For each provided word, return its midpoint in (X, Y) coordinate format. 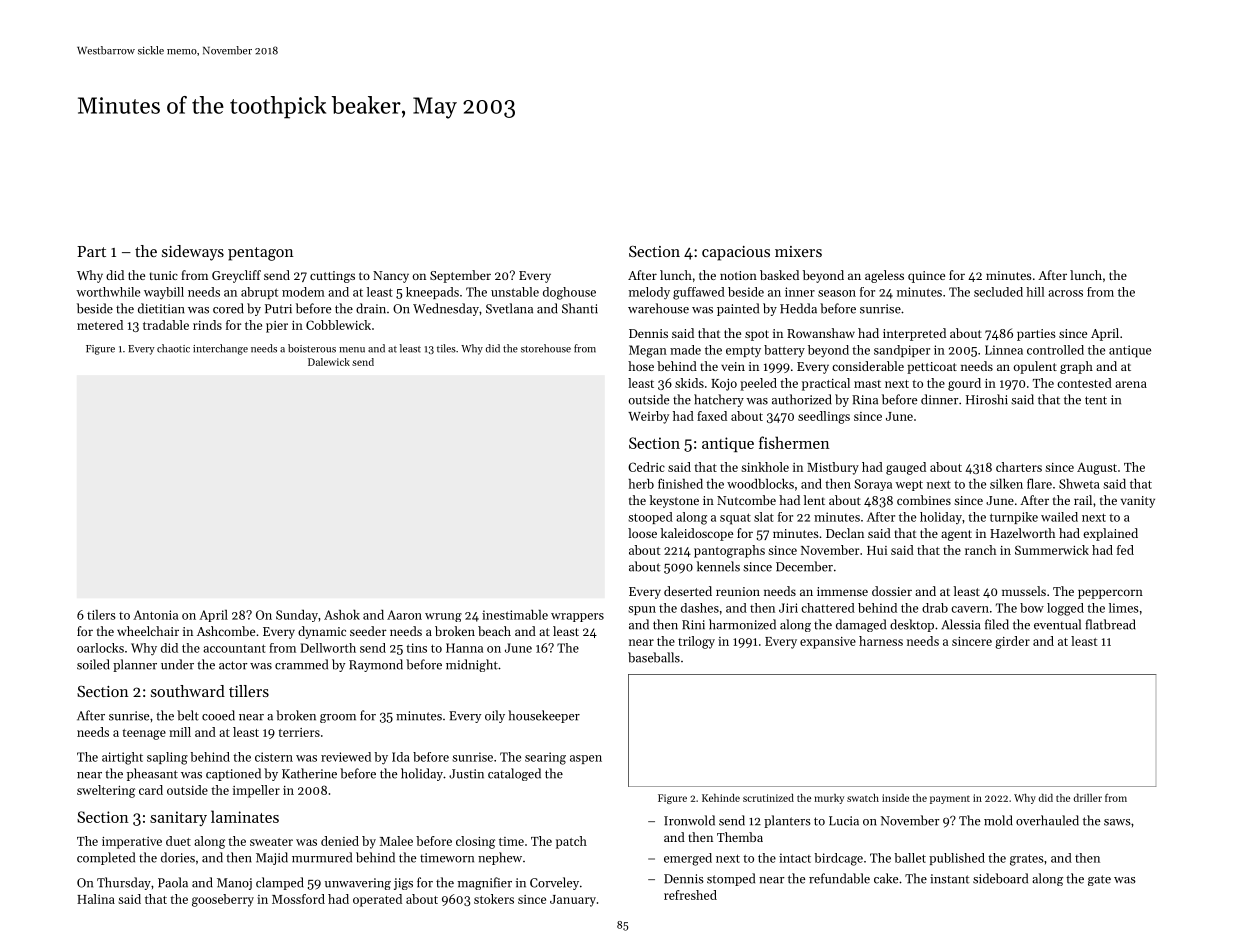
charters (1019, 467)
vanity (1138, 502)
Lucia (844, 821)
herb (641, 483)
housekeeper (544, 716)
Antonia (155, 615)
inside (895, 798)
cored (228, 308)
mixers (798, 251)
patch (571, 842)
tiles (446, 348)
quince (926, 277)
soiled (93, 664)
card (151, 790)
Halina (96, 899)
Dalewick (329, 362)
